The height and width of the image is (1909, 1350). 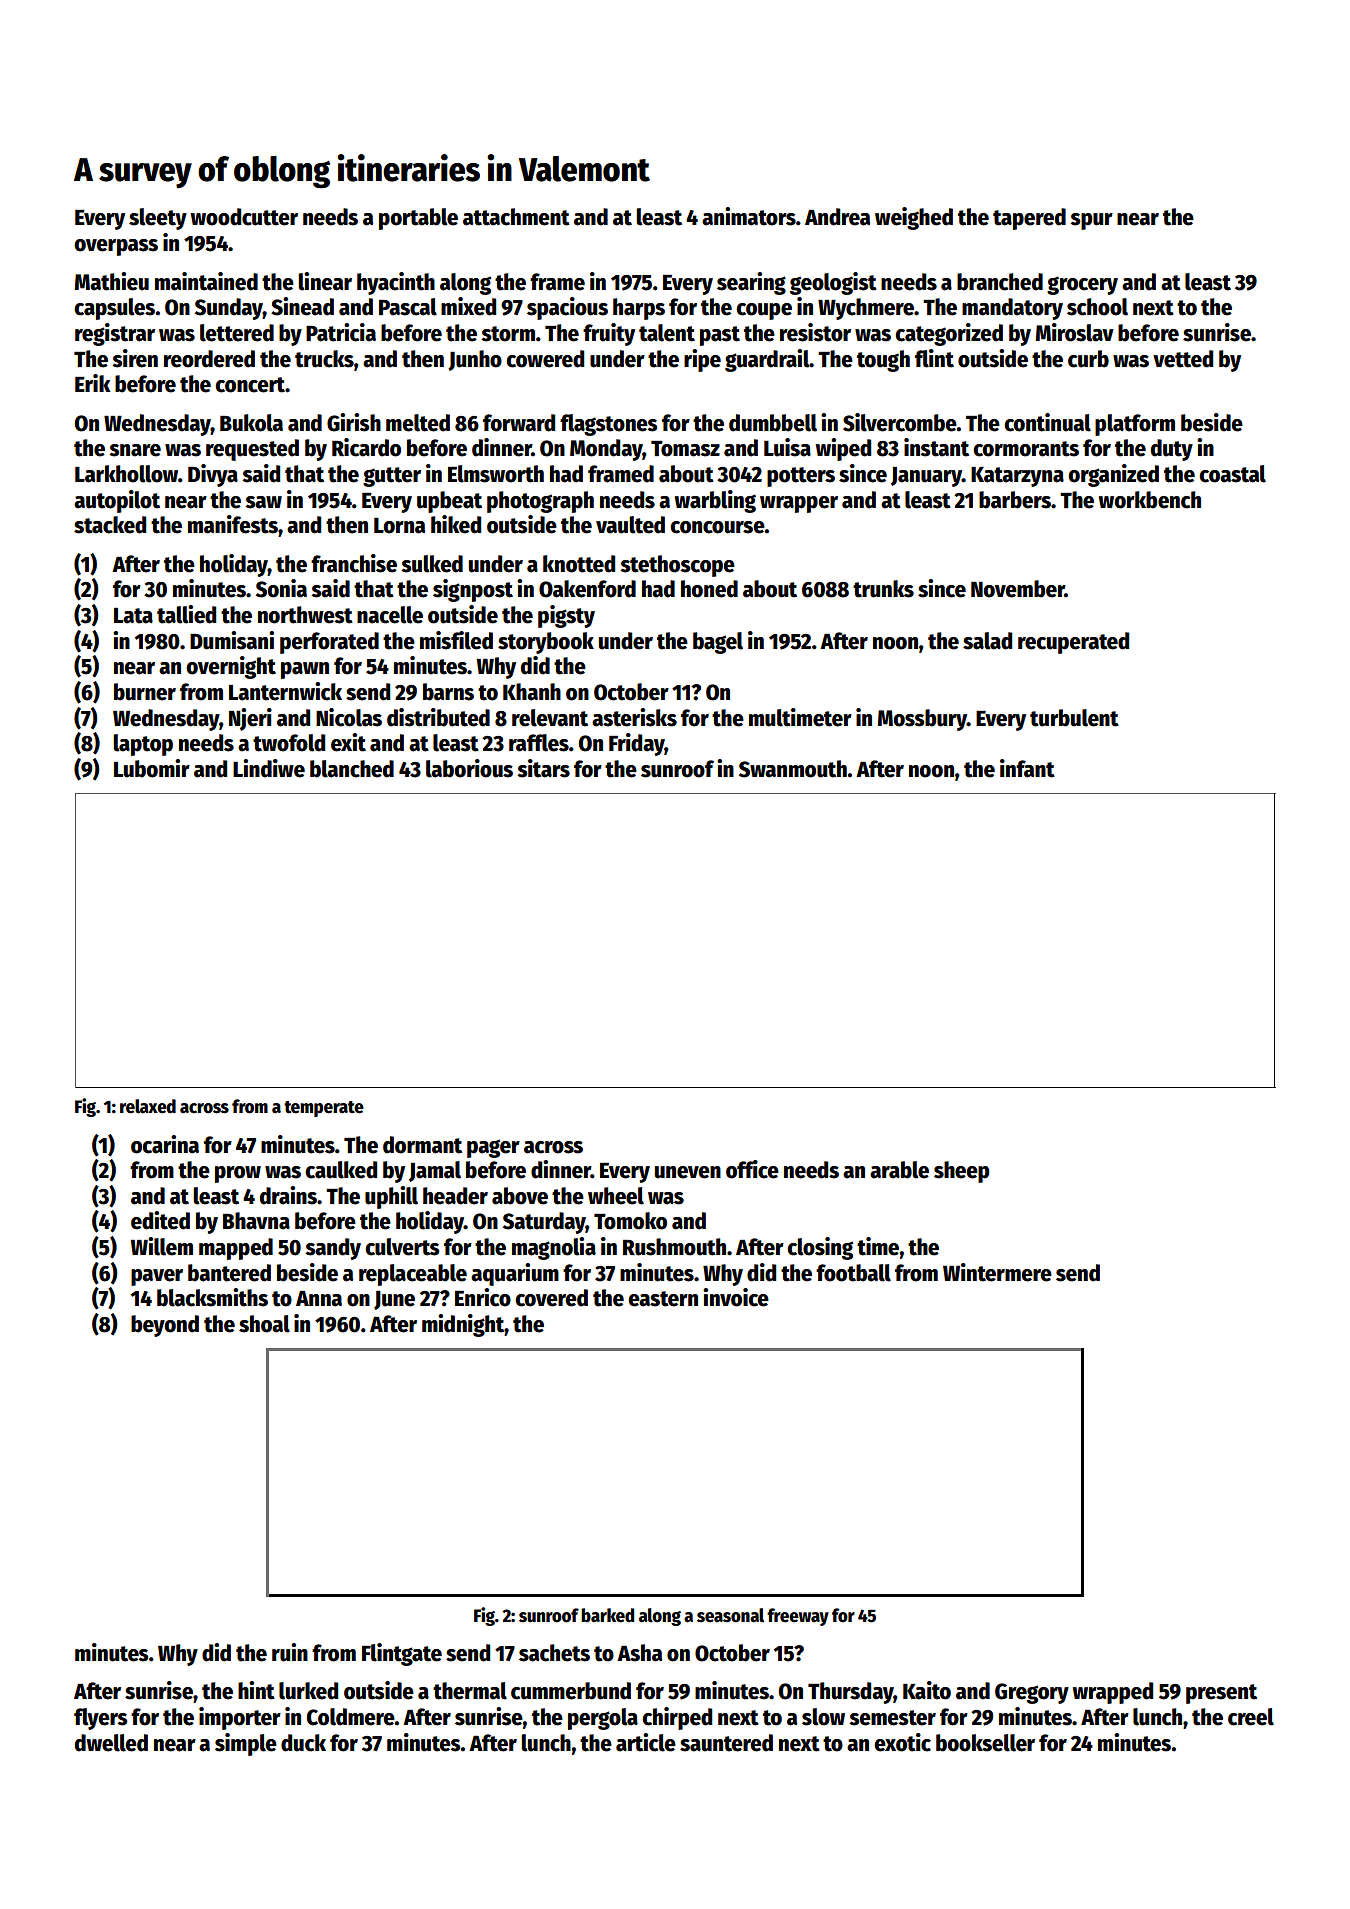 What do you see at coordinates (1027, 768) in the image?
I see `infant` at bounding box center [1027, 768].
